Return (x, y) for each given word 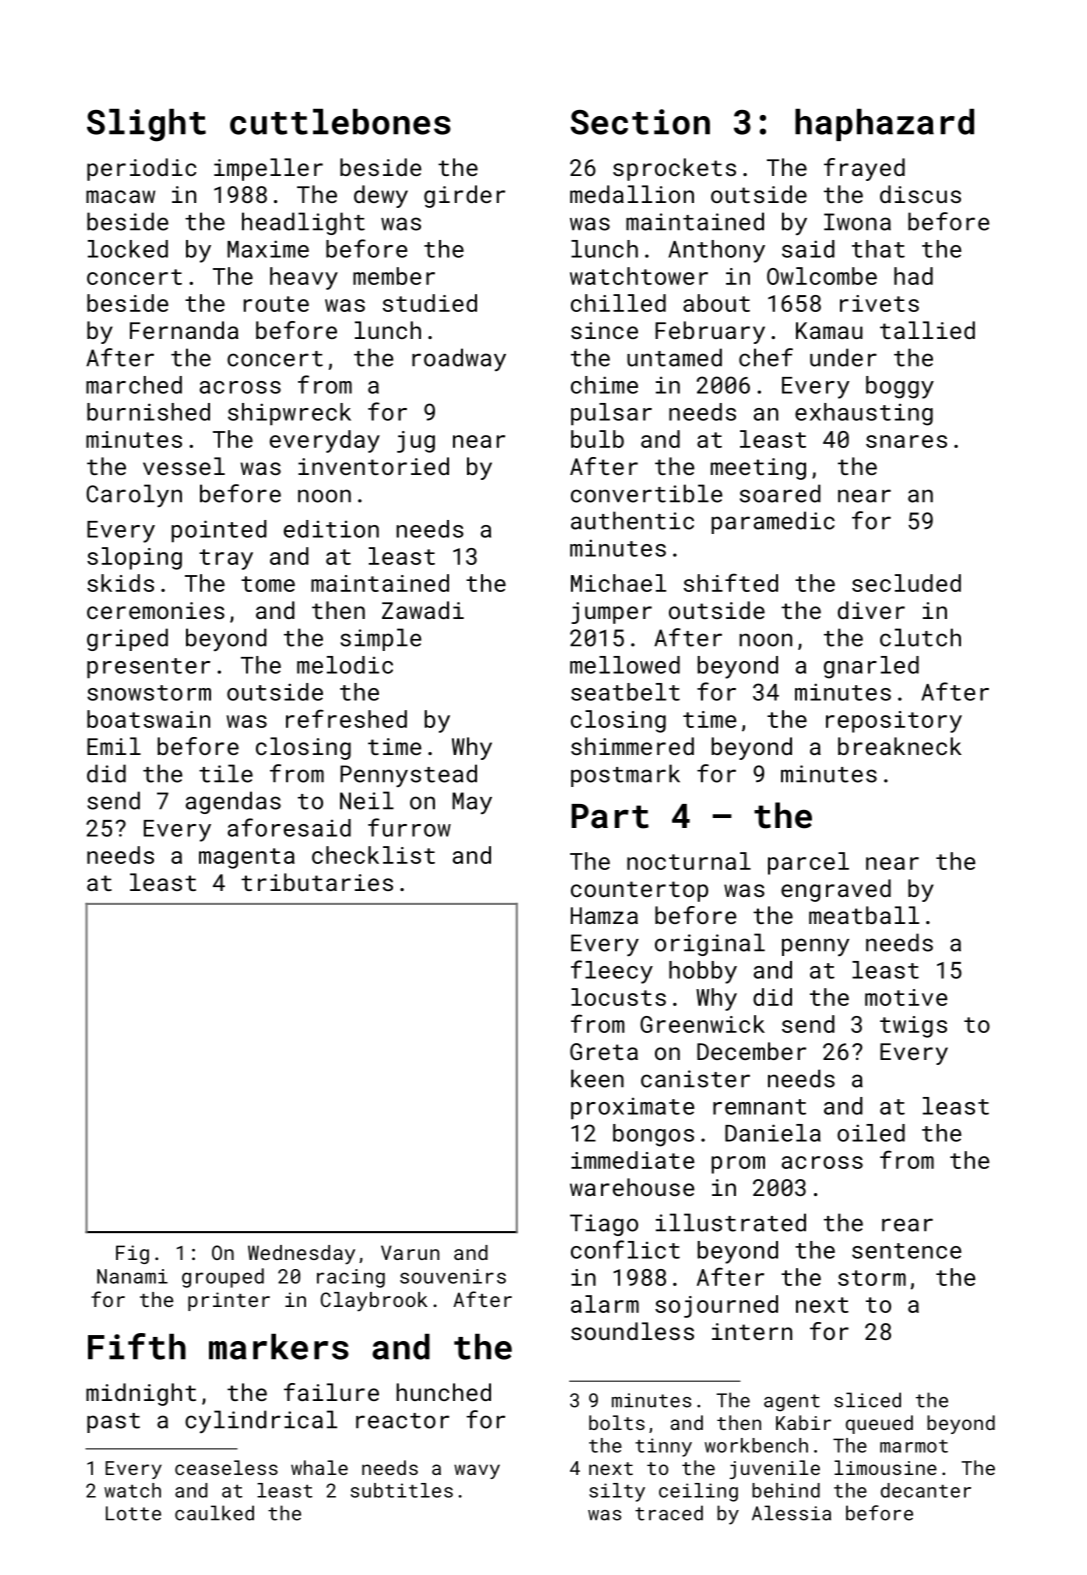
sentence (906, 1251)
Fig (132, 1254)
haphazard (884, 125)
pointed (219, 531)
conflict (625, 1249)
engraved (836, 890)
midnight (141, 1394)
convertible (646, 493)
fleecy (612, 972)
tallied (927, 330)
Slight (146, 125)
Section (640, 122)
